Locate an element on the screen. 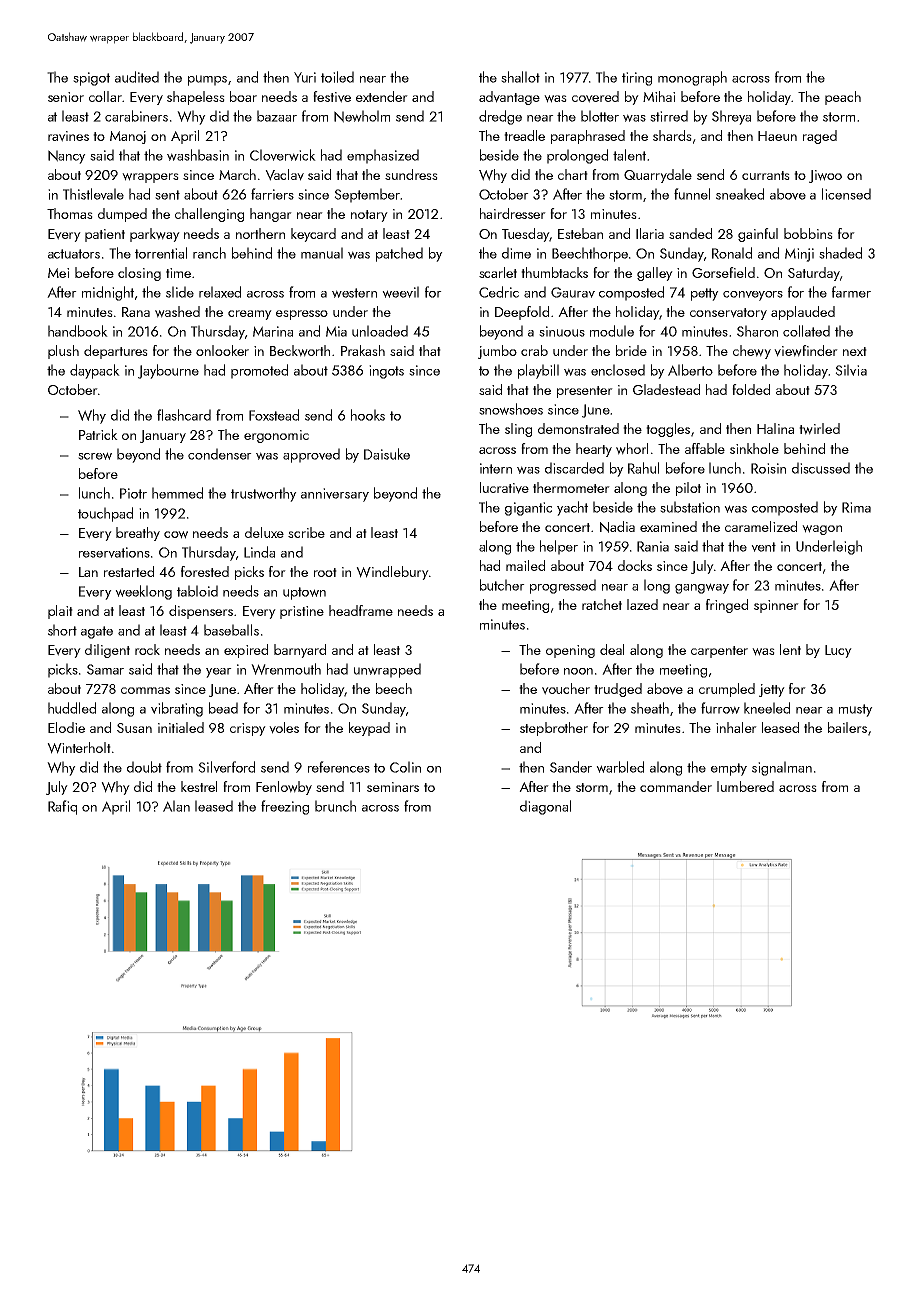 The height and width of the screenshot is (1308, 924). stepbrother is located at coordinates (554, 729).
